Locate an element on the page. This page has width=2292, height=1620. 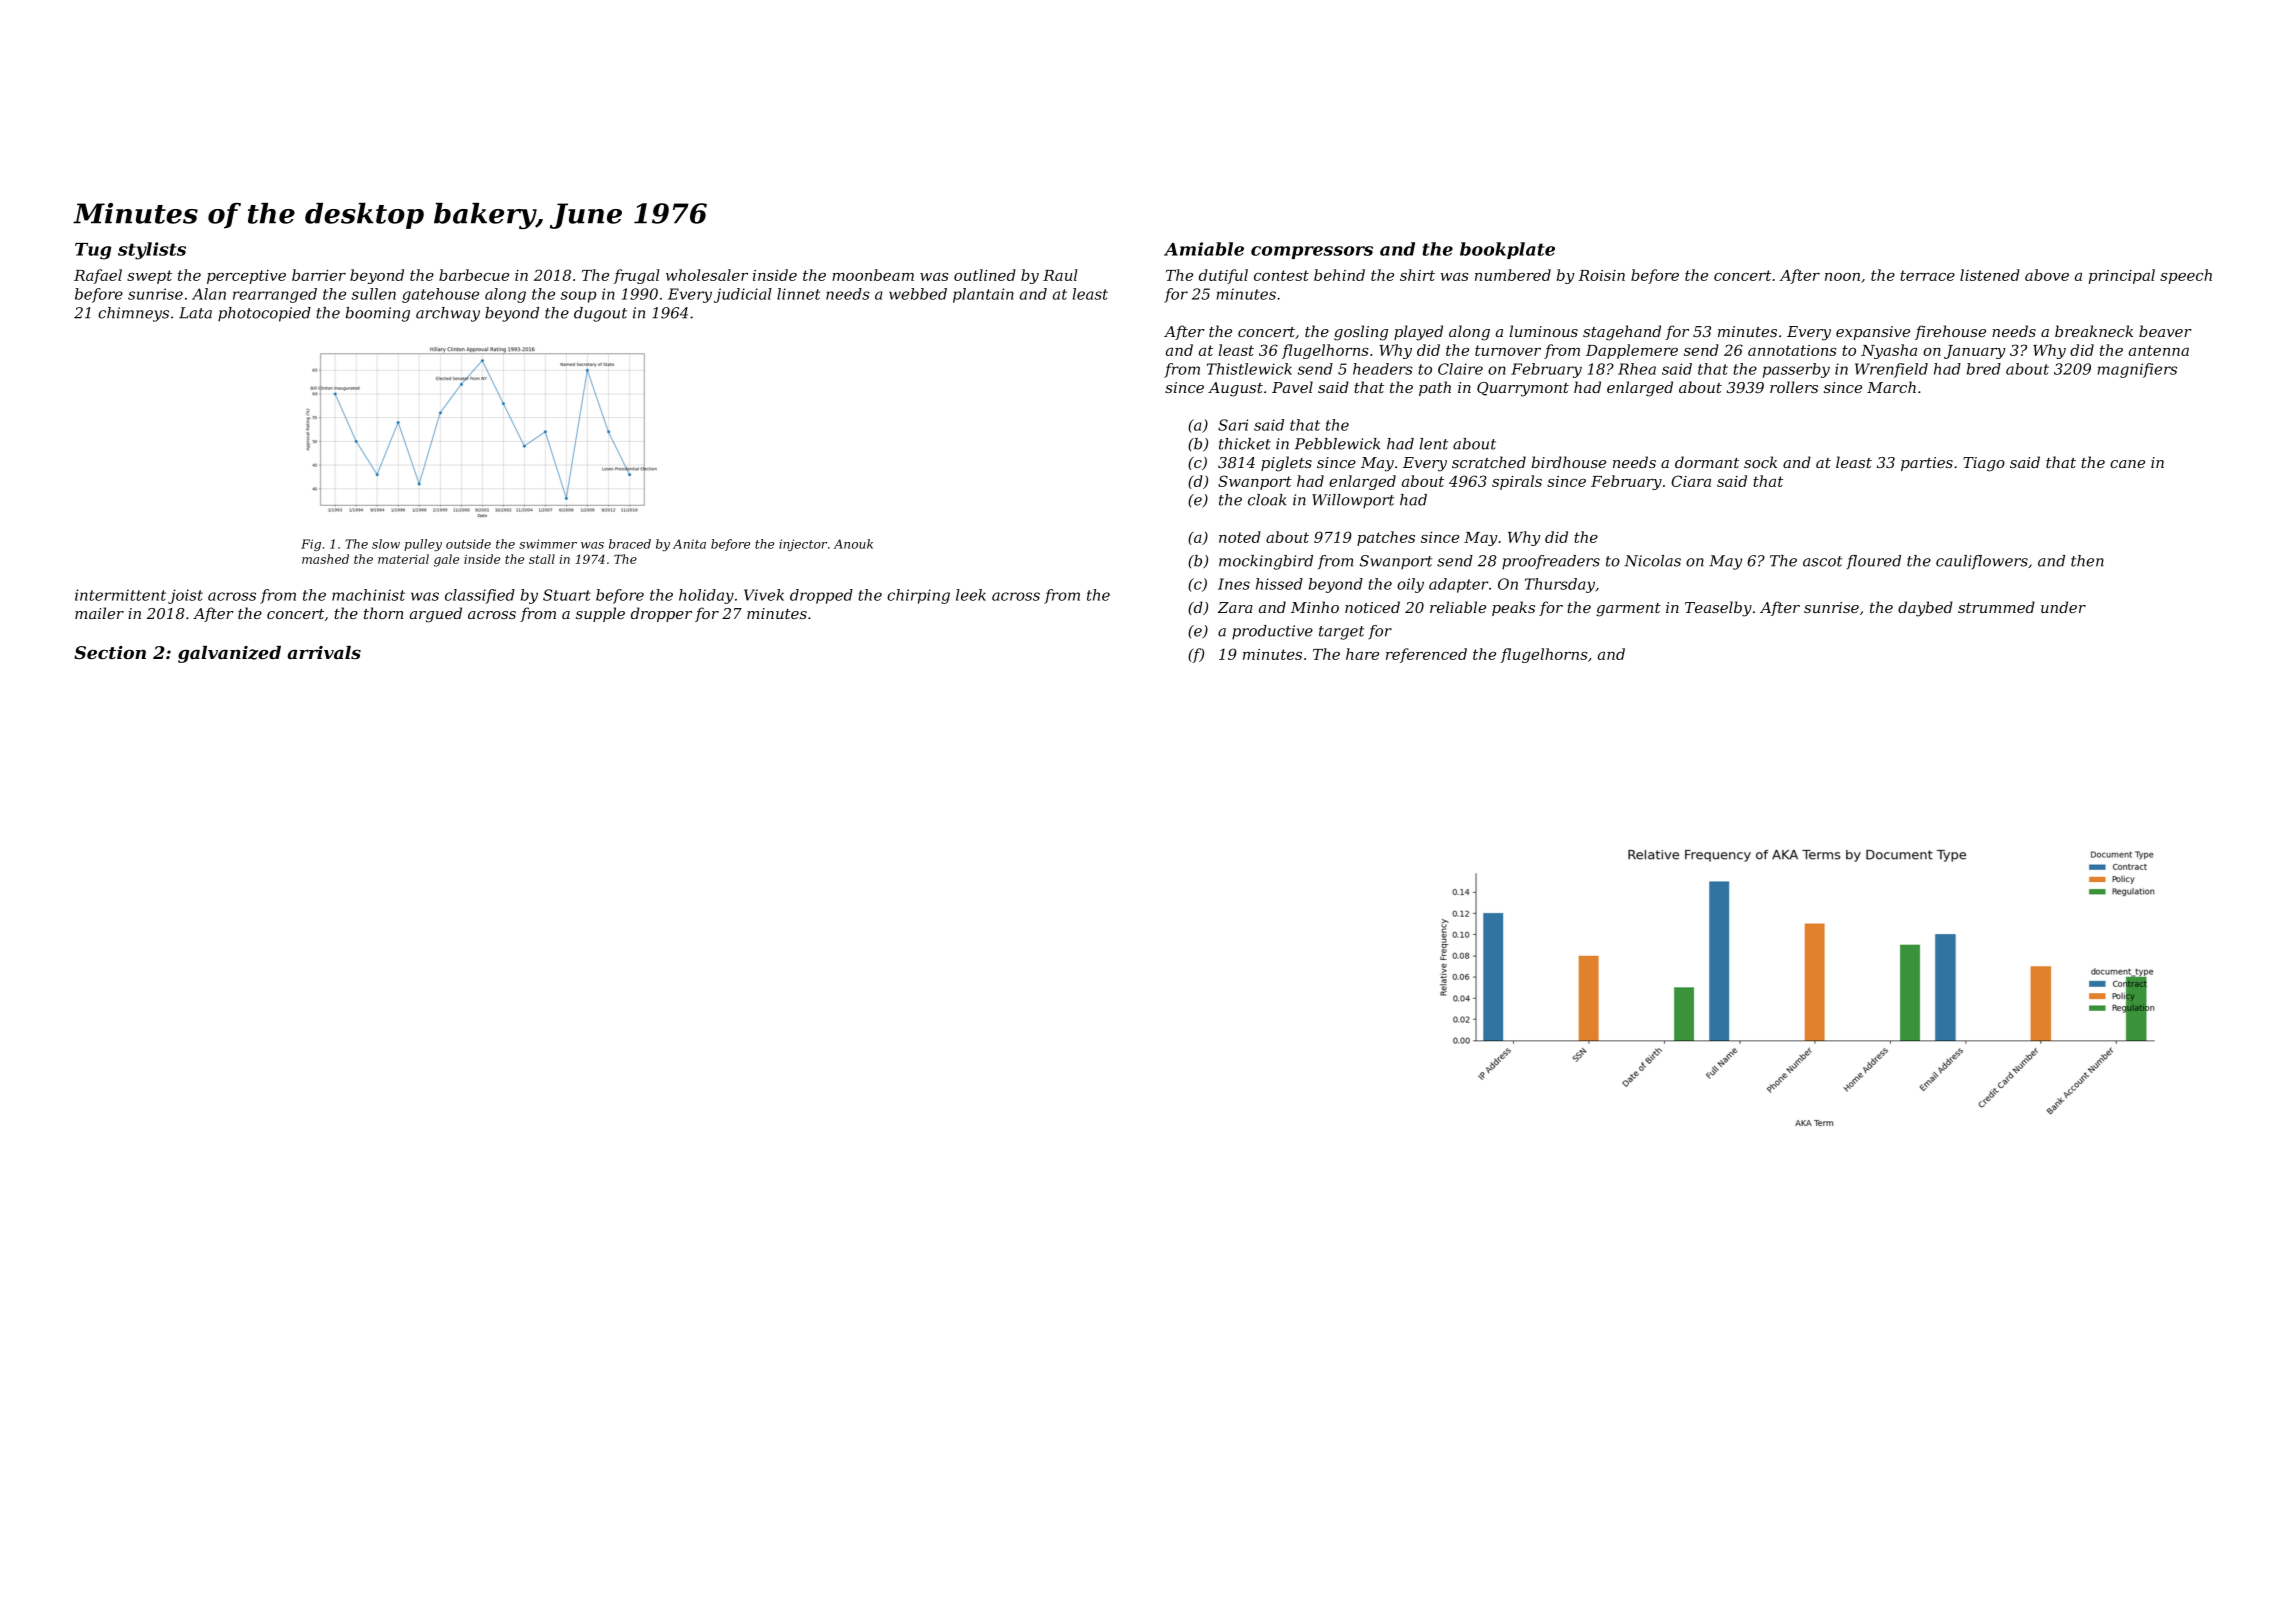
breakneck is located at coordinates (2094, 331).
